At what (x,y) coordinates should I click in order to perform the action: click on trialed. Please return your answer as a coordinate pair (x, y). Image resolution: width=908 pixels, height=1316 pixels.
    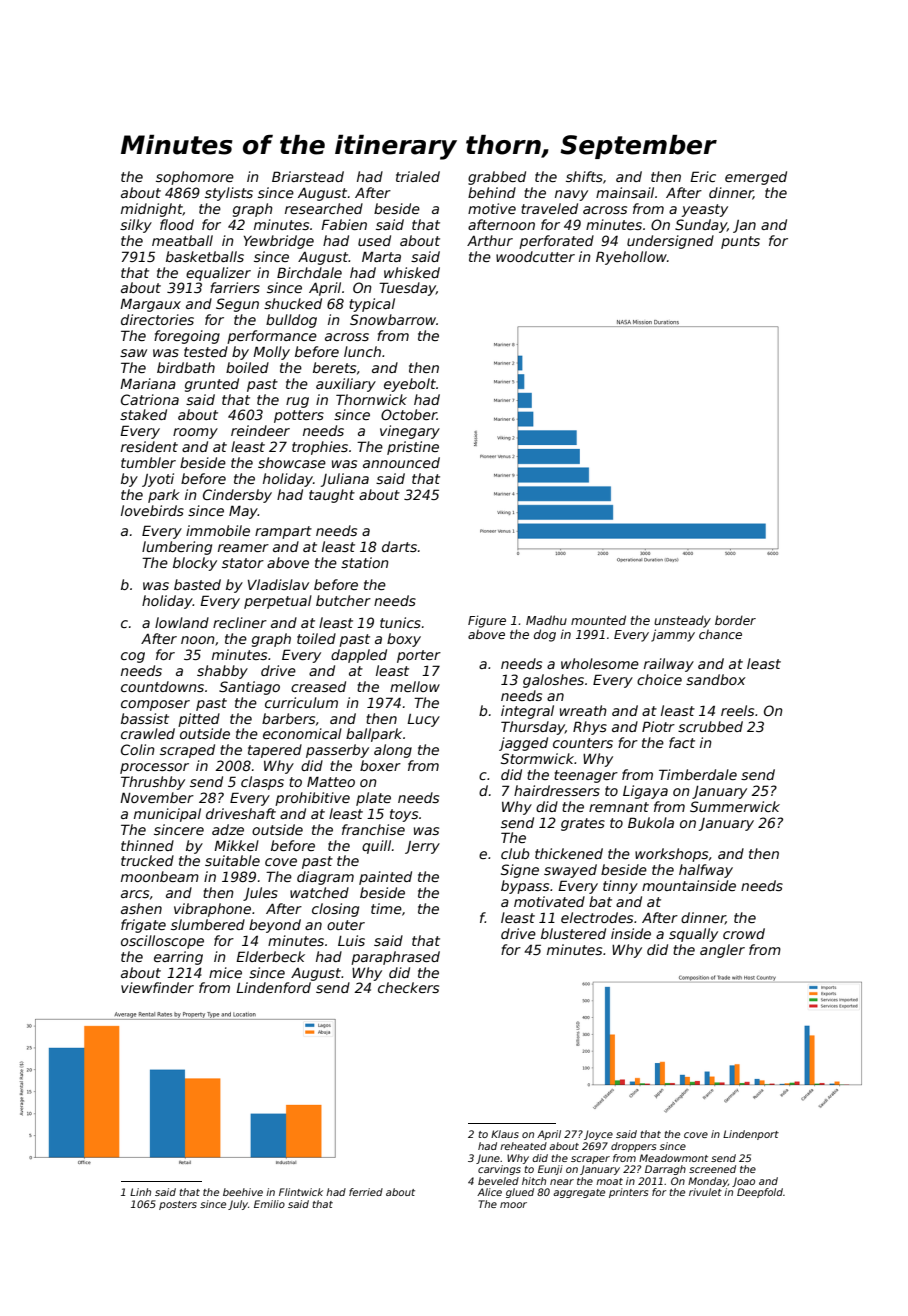
    Looking at the image, I should click on (418, 176).
